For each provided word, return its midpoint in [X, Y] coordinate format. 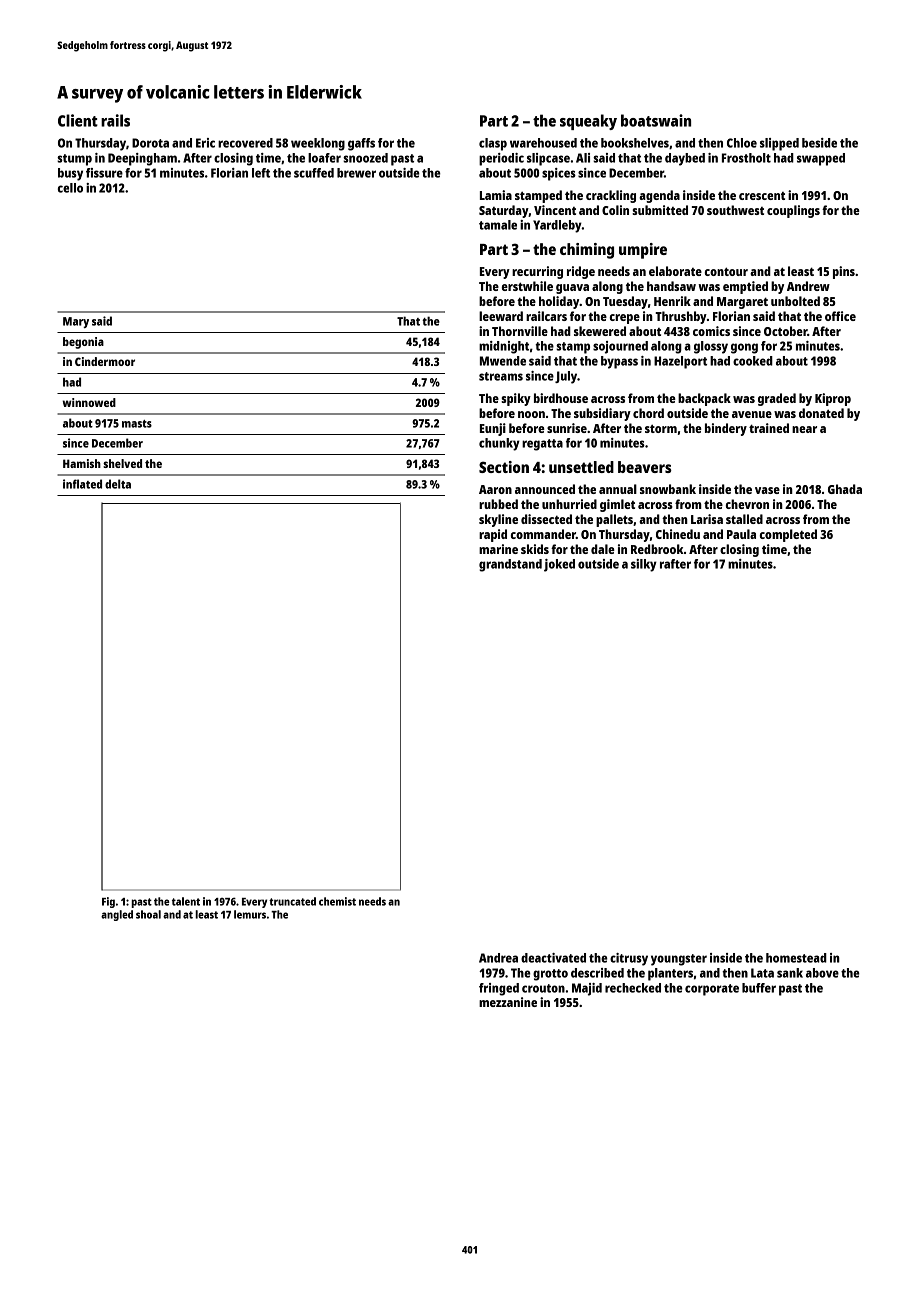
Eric [205, 143]
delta [118, 484]
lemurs [250, 914]
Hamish [82, 463]
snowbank [668, 489]
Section [504, 467]
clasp [493, 144]
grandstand [510, 565]
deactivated [553, 958]
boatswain [656, 120]
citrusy [629, 959]
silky [644, 565]
